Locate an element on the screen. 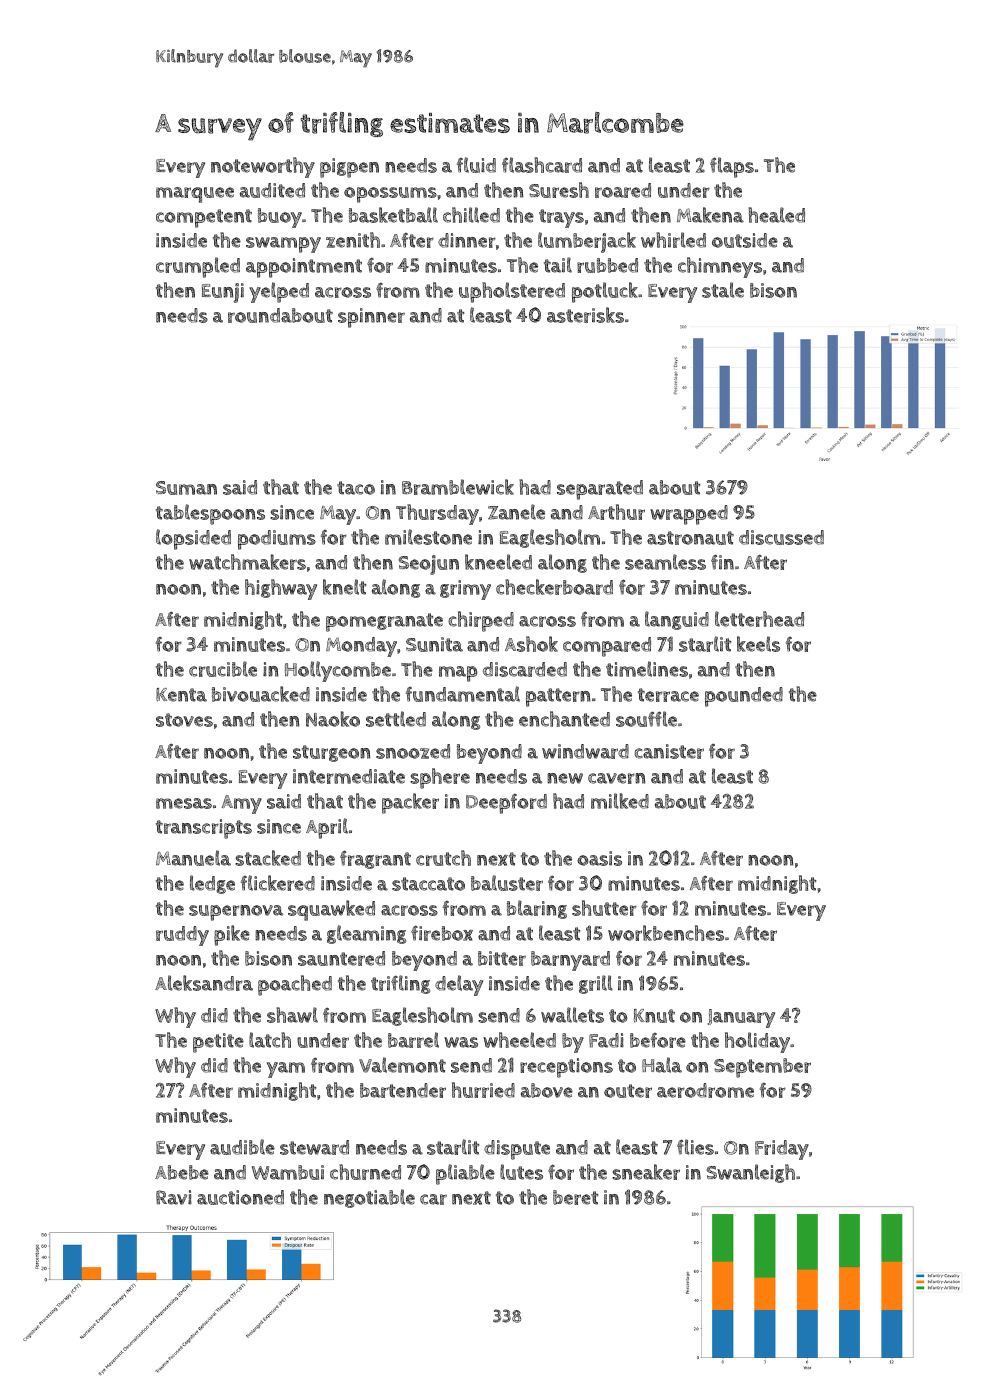 The width and height of the screenshot is (985, 1400). Abebe is located at coordinates (182, 1172).
